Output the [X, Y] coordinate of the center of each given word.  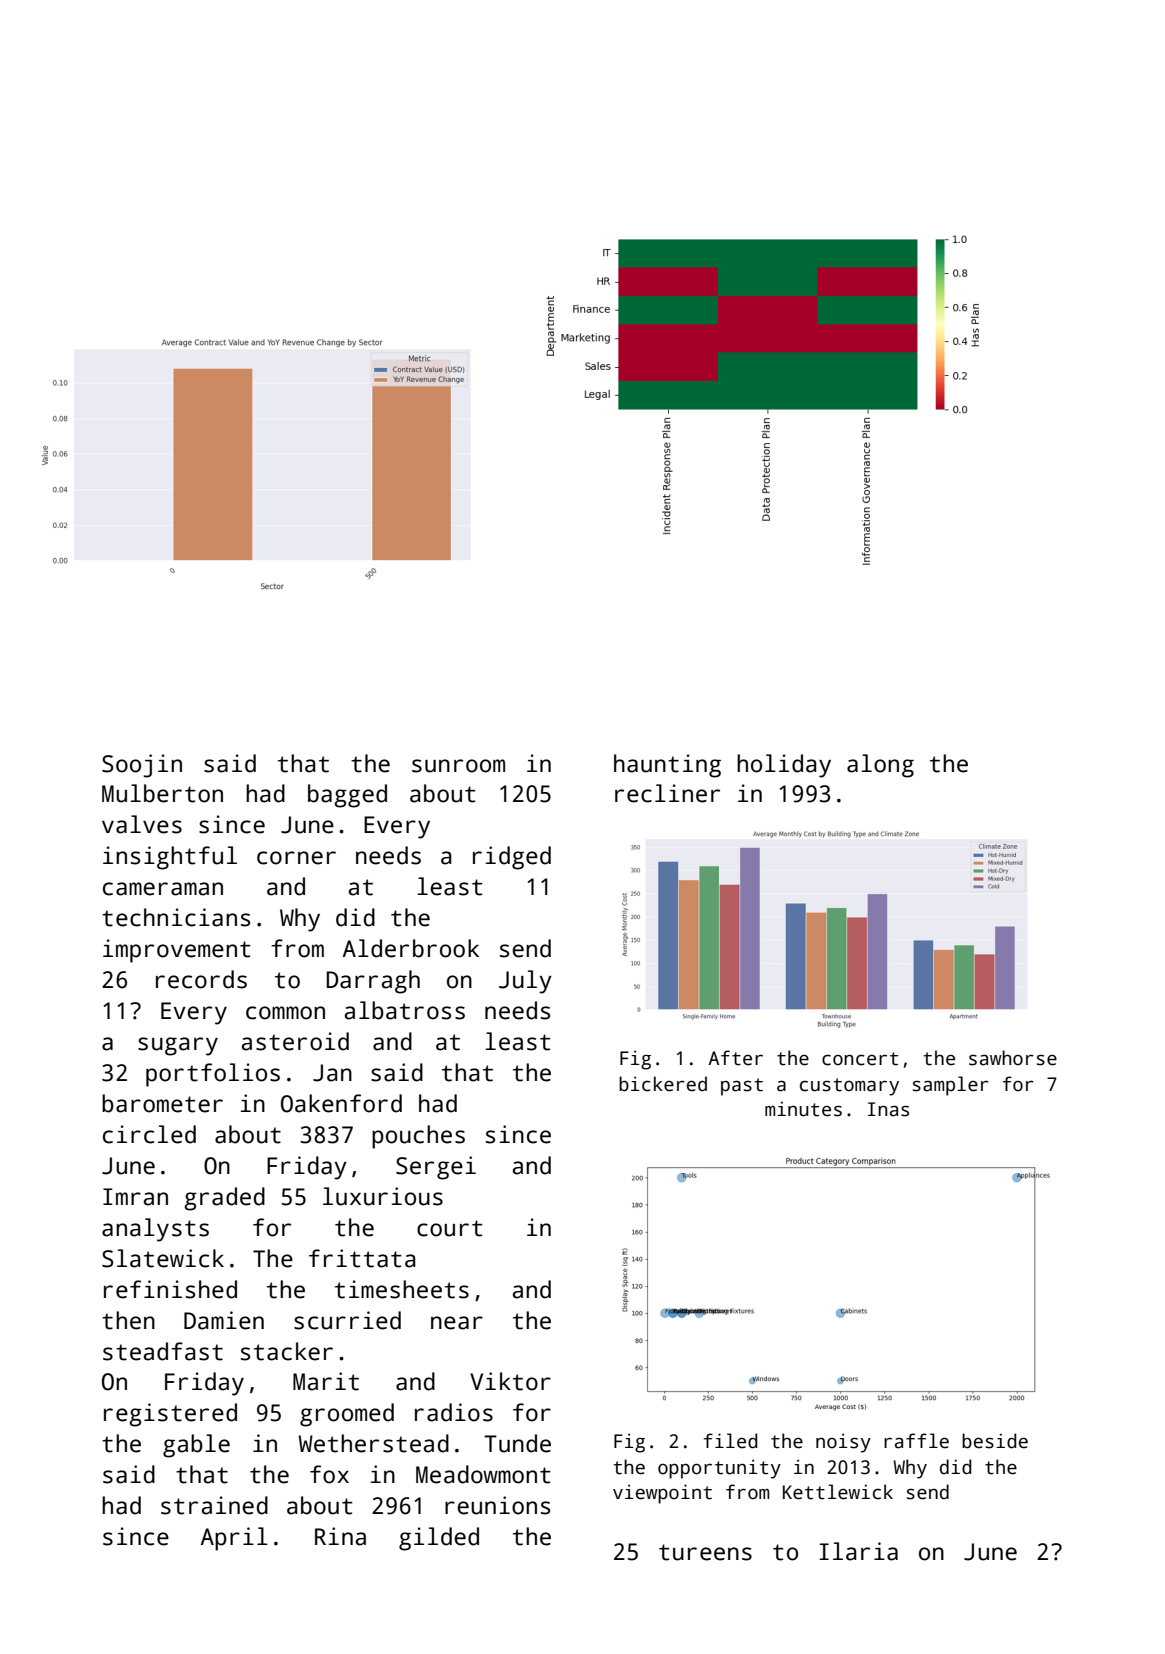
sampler [951, 1086]
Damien [224, 1320]
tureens [705, 1552]
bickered [663, 1084]
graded [225, 1199]
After [735, 1058]
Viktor [510, 1381]
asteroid [295, 1041]
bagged [347, 796]
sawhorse [1013, 1058]
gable [196, 1446]
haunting [667, 766]
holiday [784, 766]
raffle [916, 1441]
